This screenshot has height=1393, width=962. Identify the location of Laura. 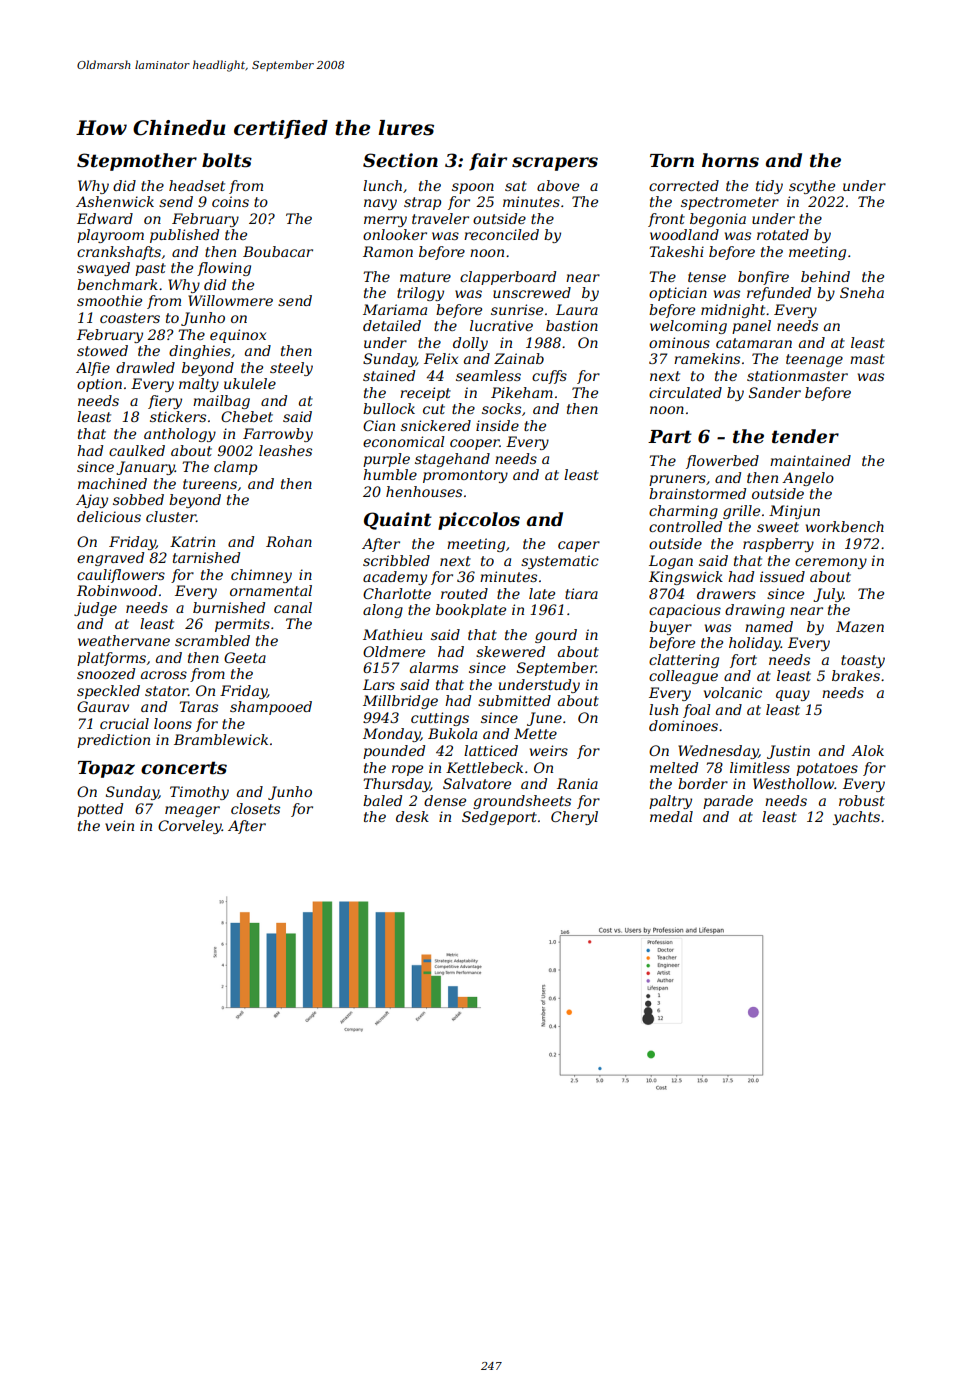
(577, 309).
